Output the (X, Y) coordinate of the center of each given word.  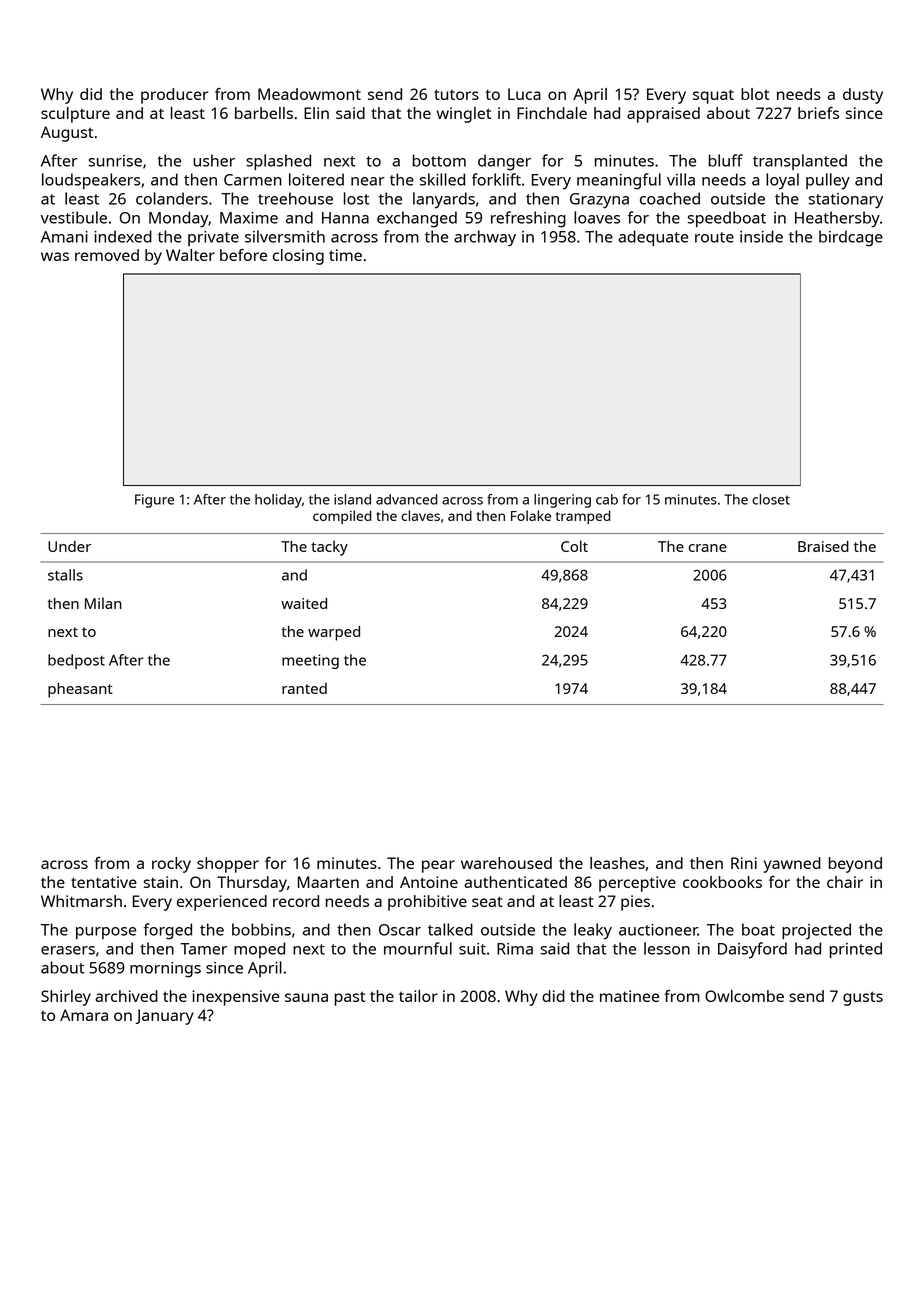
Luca (524, 94)
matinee (629, 996)
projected (816, 931)
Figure (154, 501)
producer (174, 96)
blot (755, 94)
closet (771, 499)
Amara (84, 1015)
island (352, 499)
